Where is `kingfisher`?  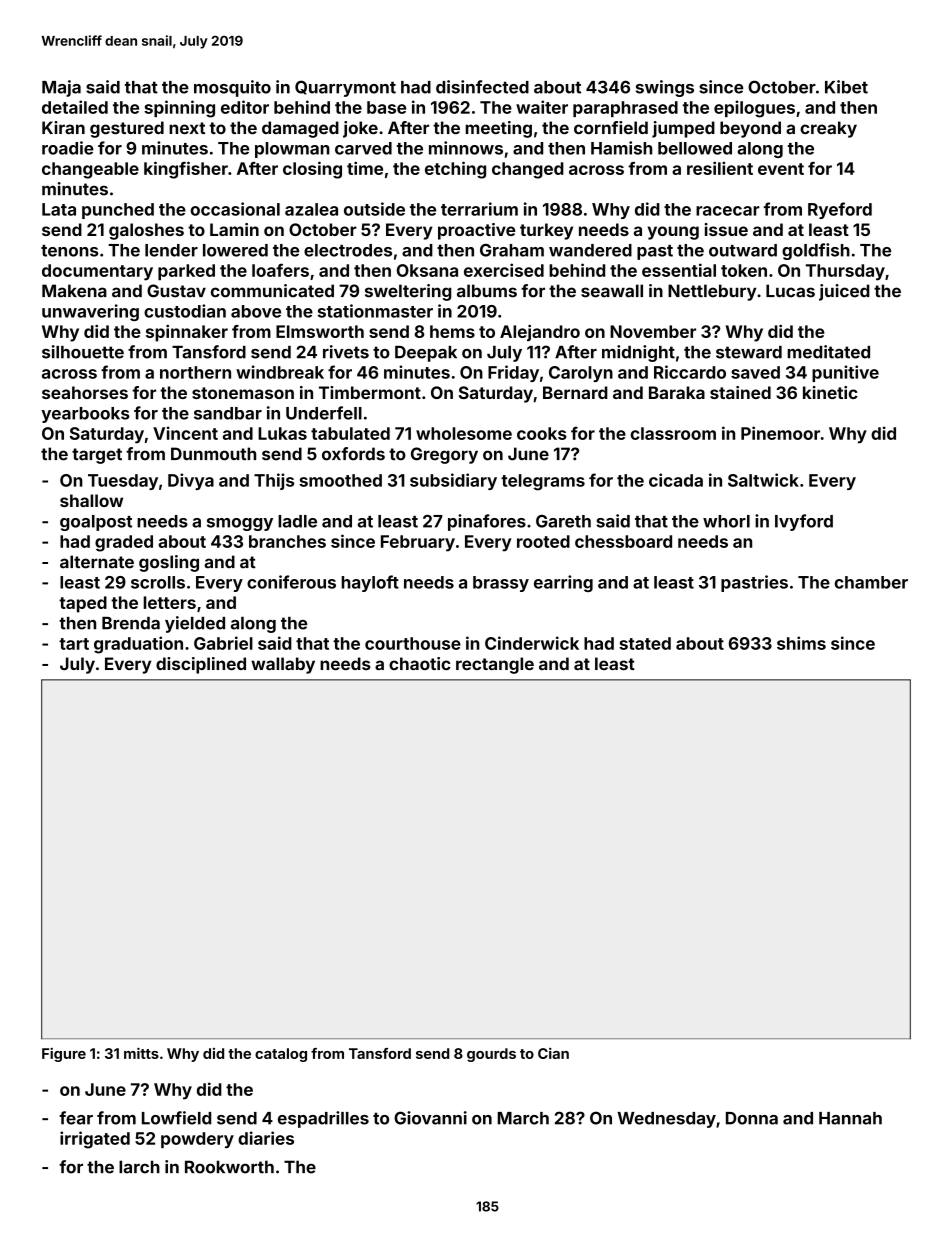 kingfisher is located at coordinates (186, 170).
